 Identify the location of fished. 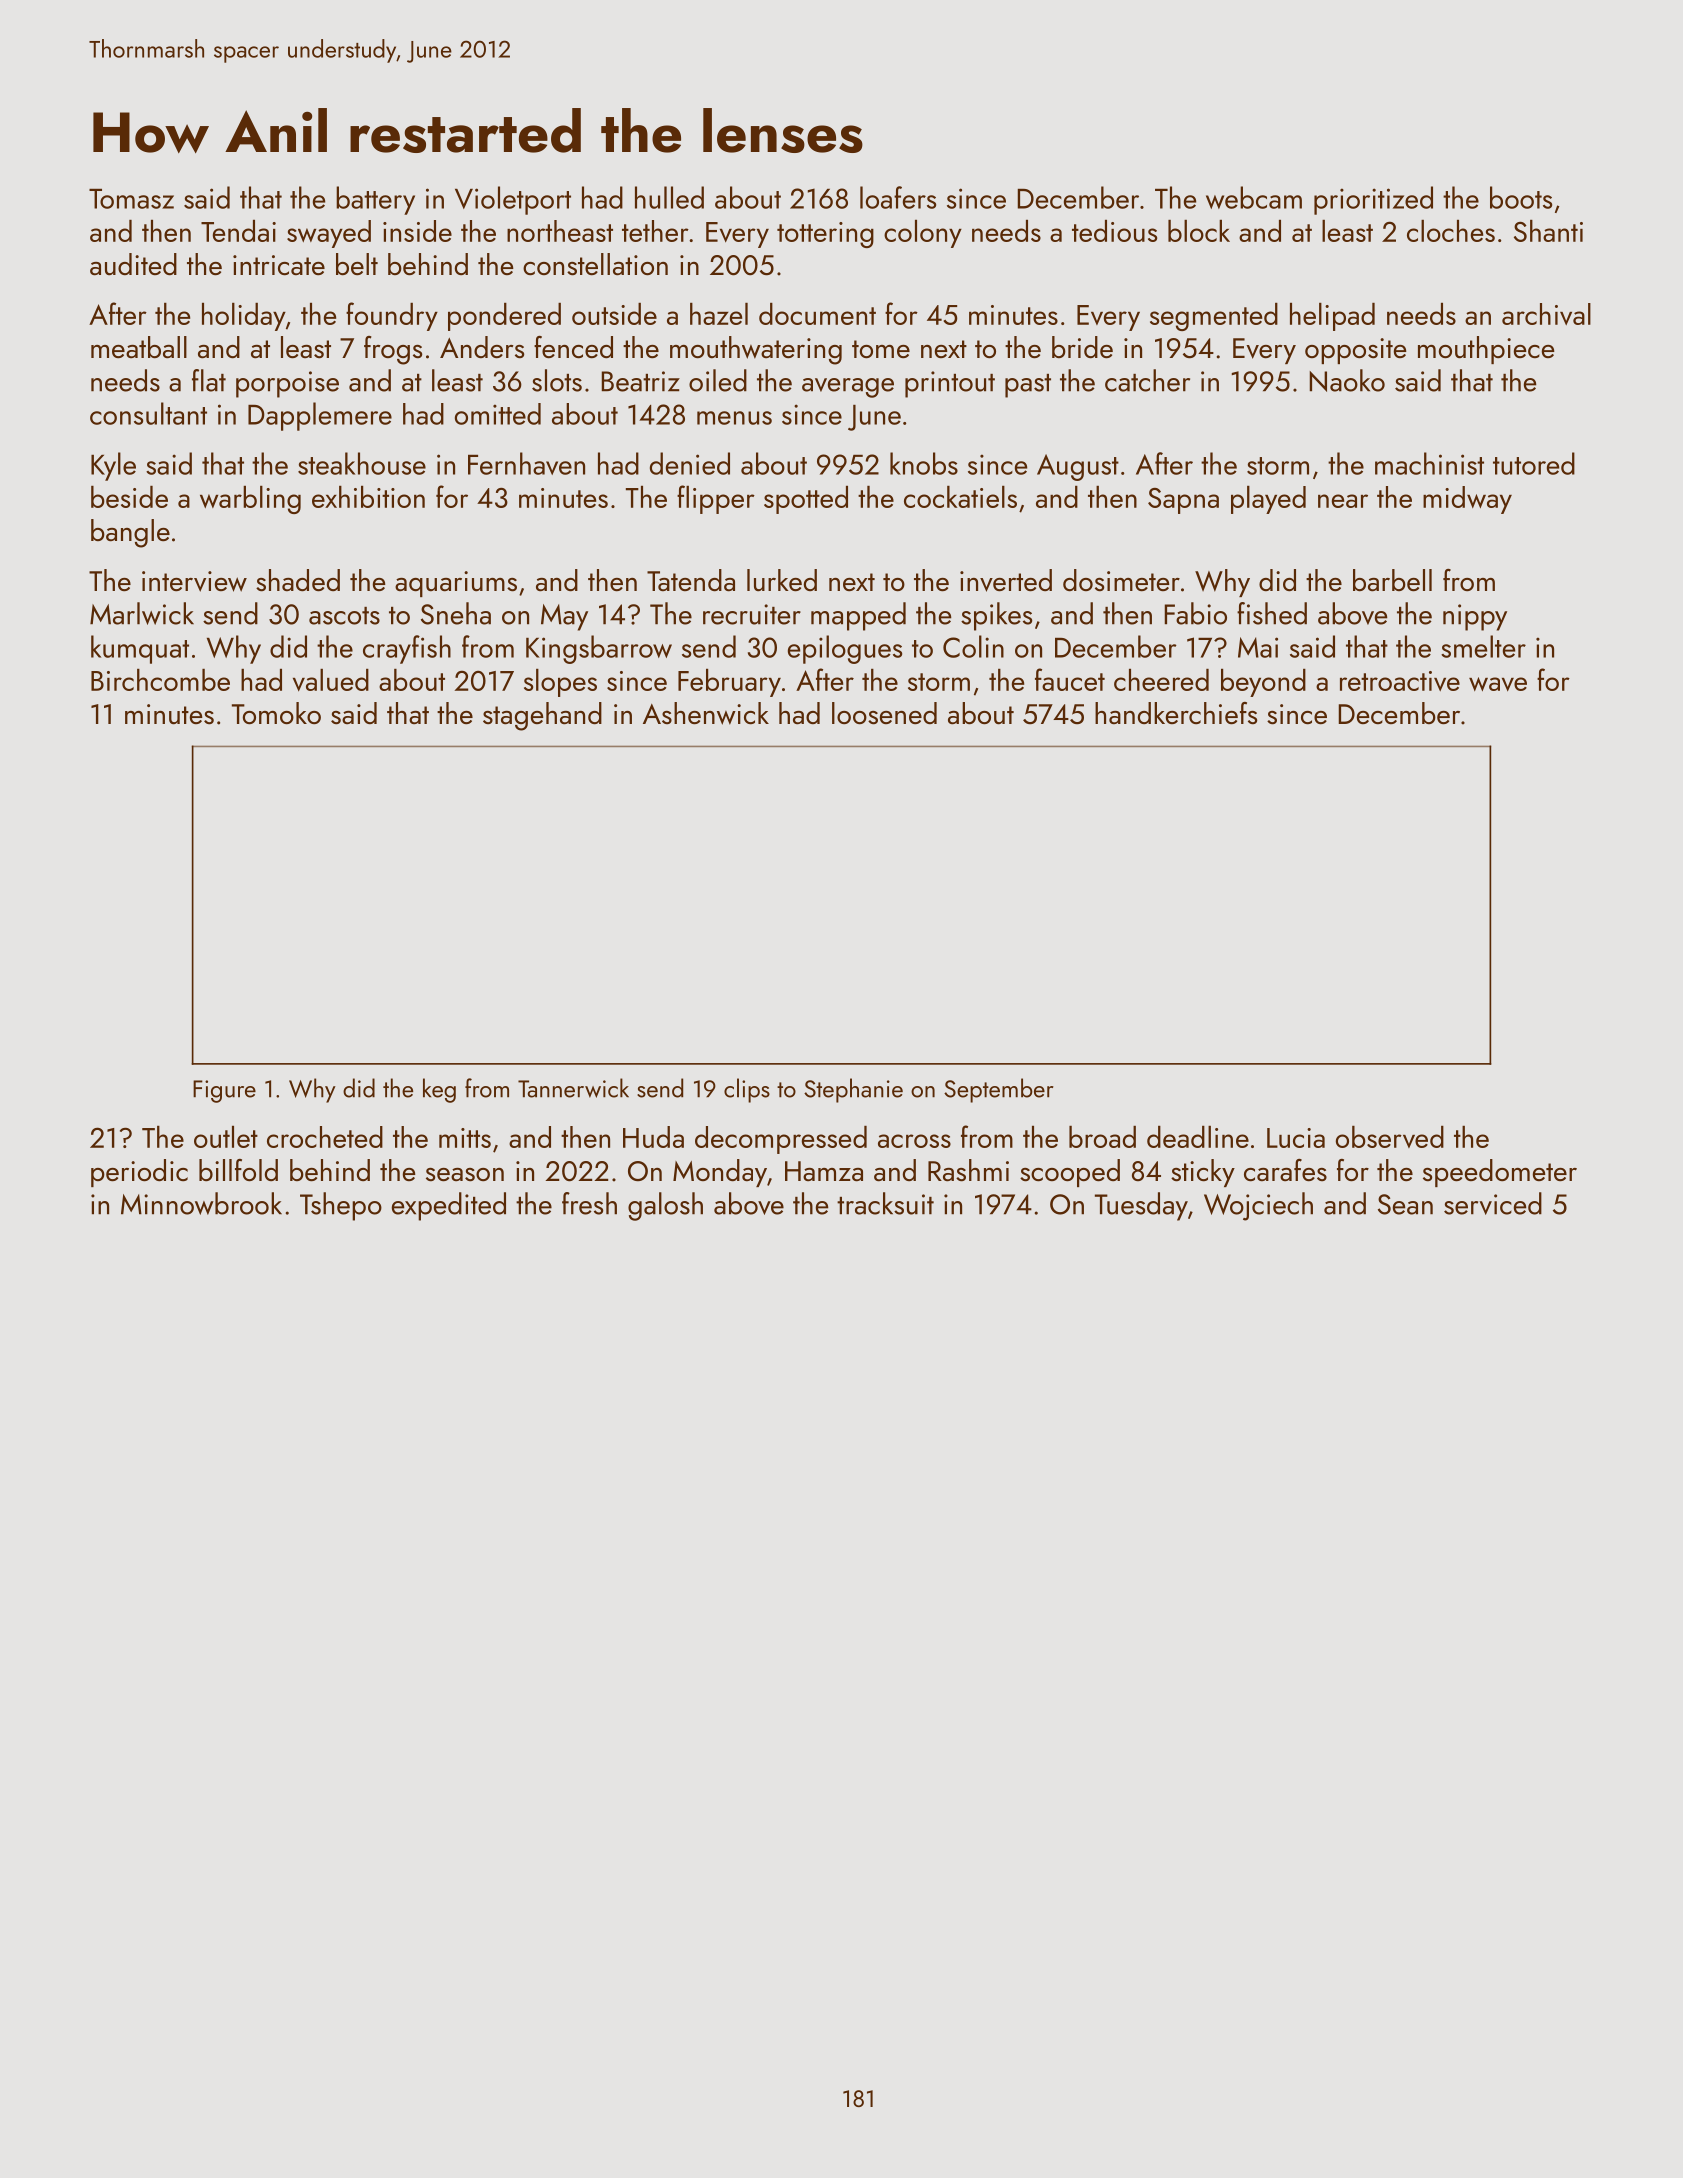
(1272, 613).
